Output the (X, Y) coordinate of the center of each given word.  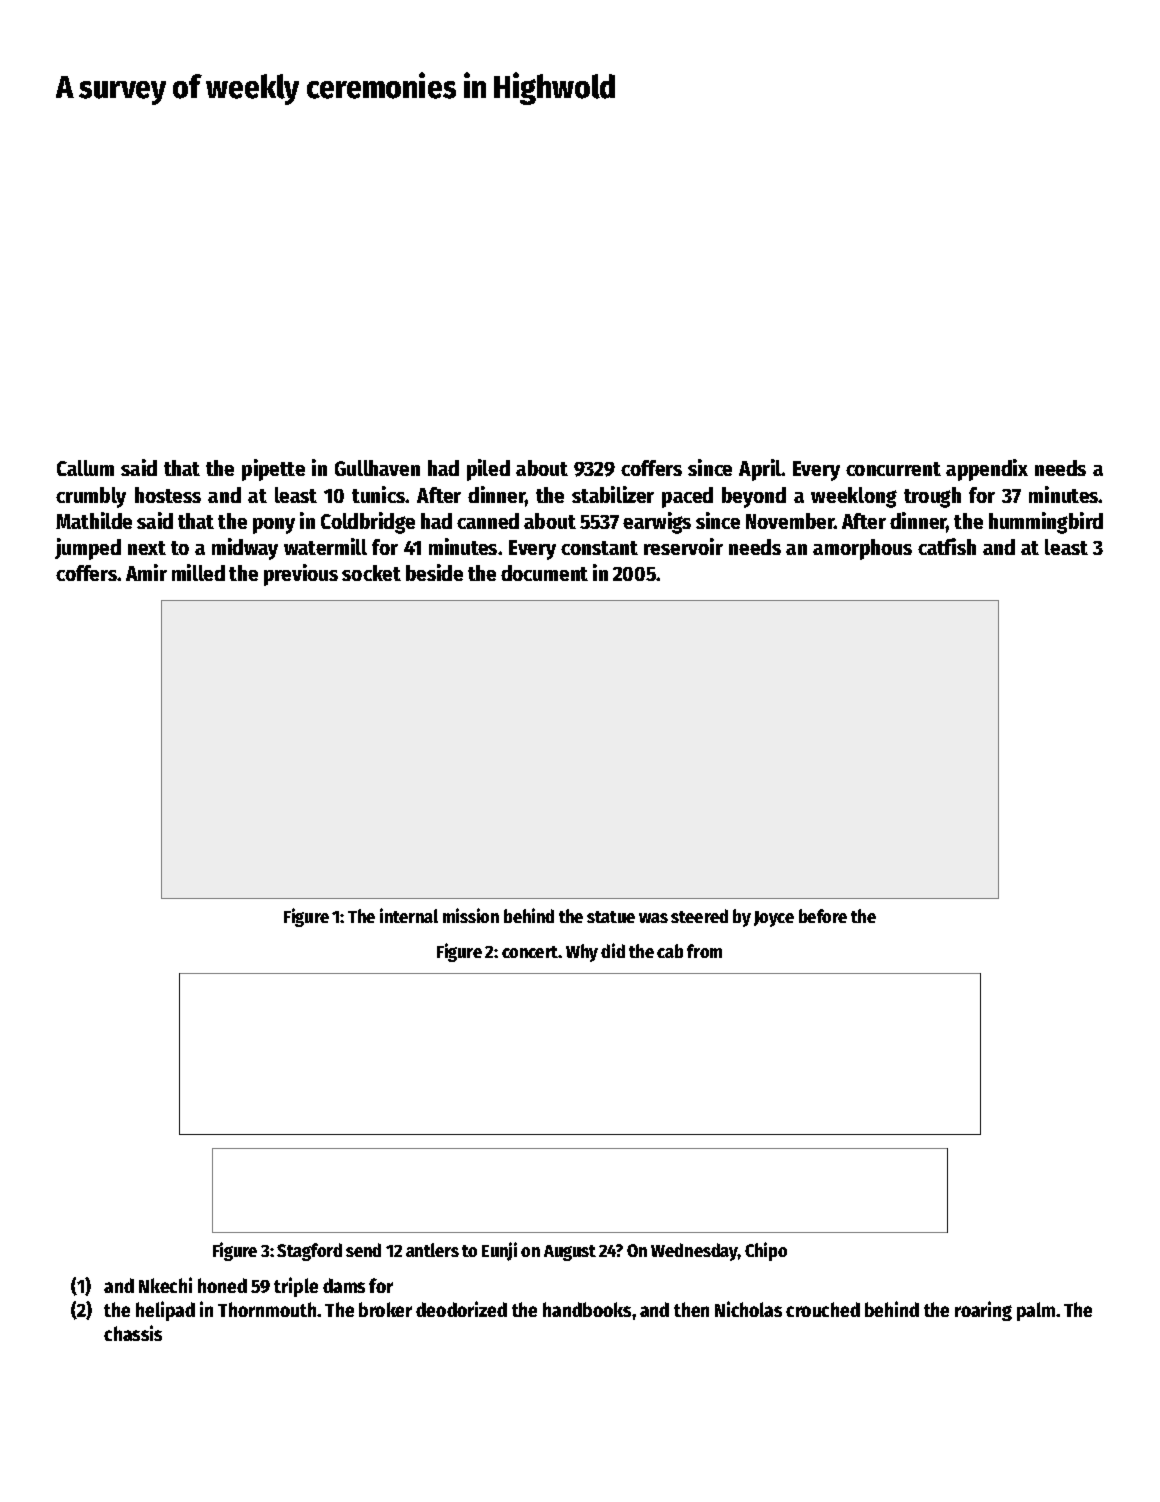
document (544, 573)
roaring (983, 1311)
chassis (133, 1333)
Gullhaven (377, 468)
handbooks (587, 1309)
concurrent (893, 469)
